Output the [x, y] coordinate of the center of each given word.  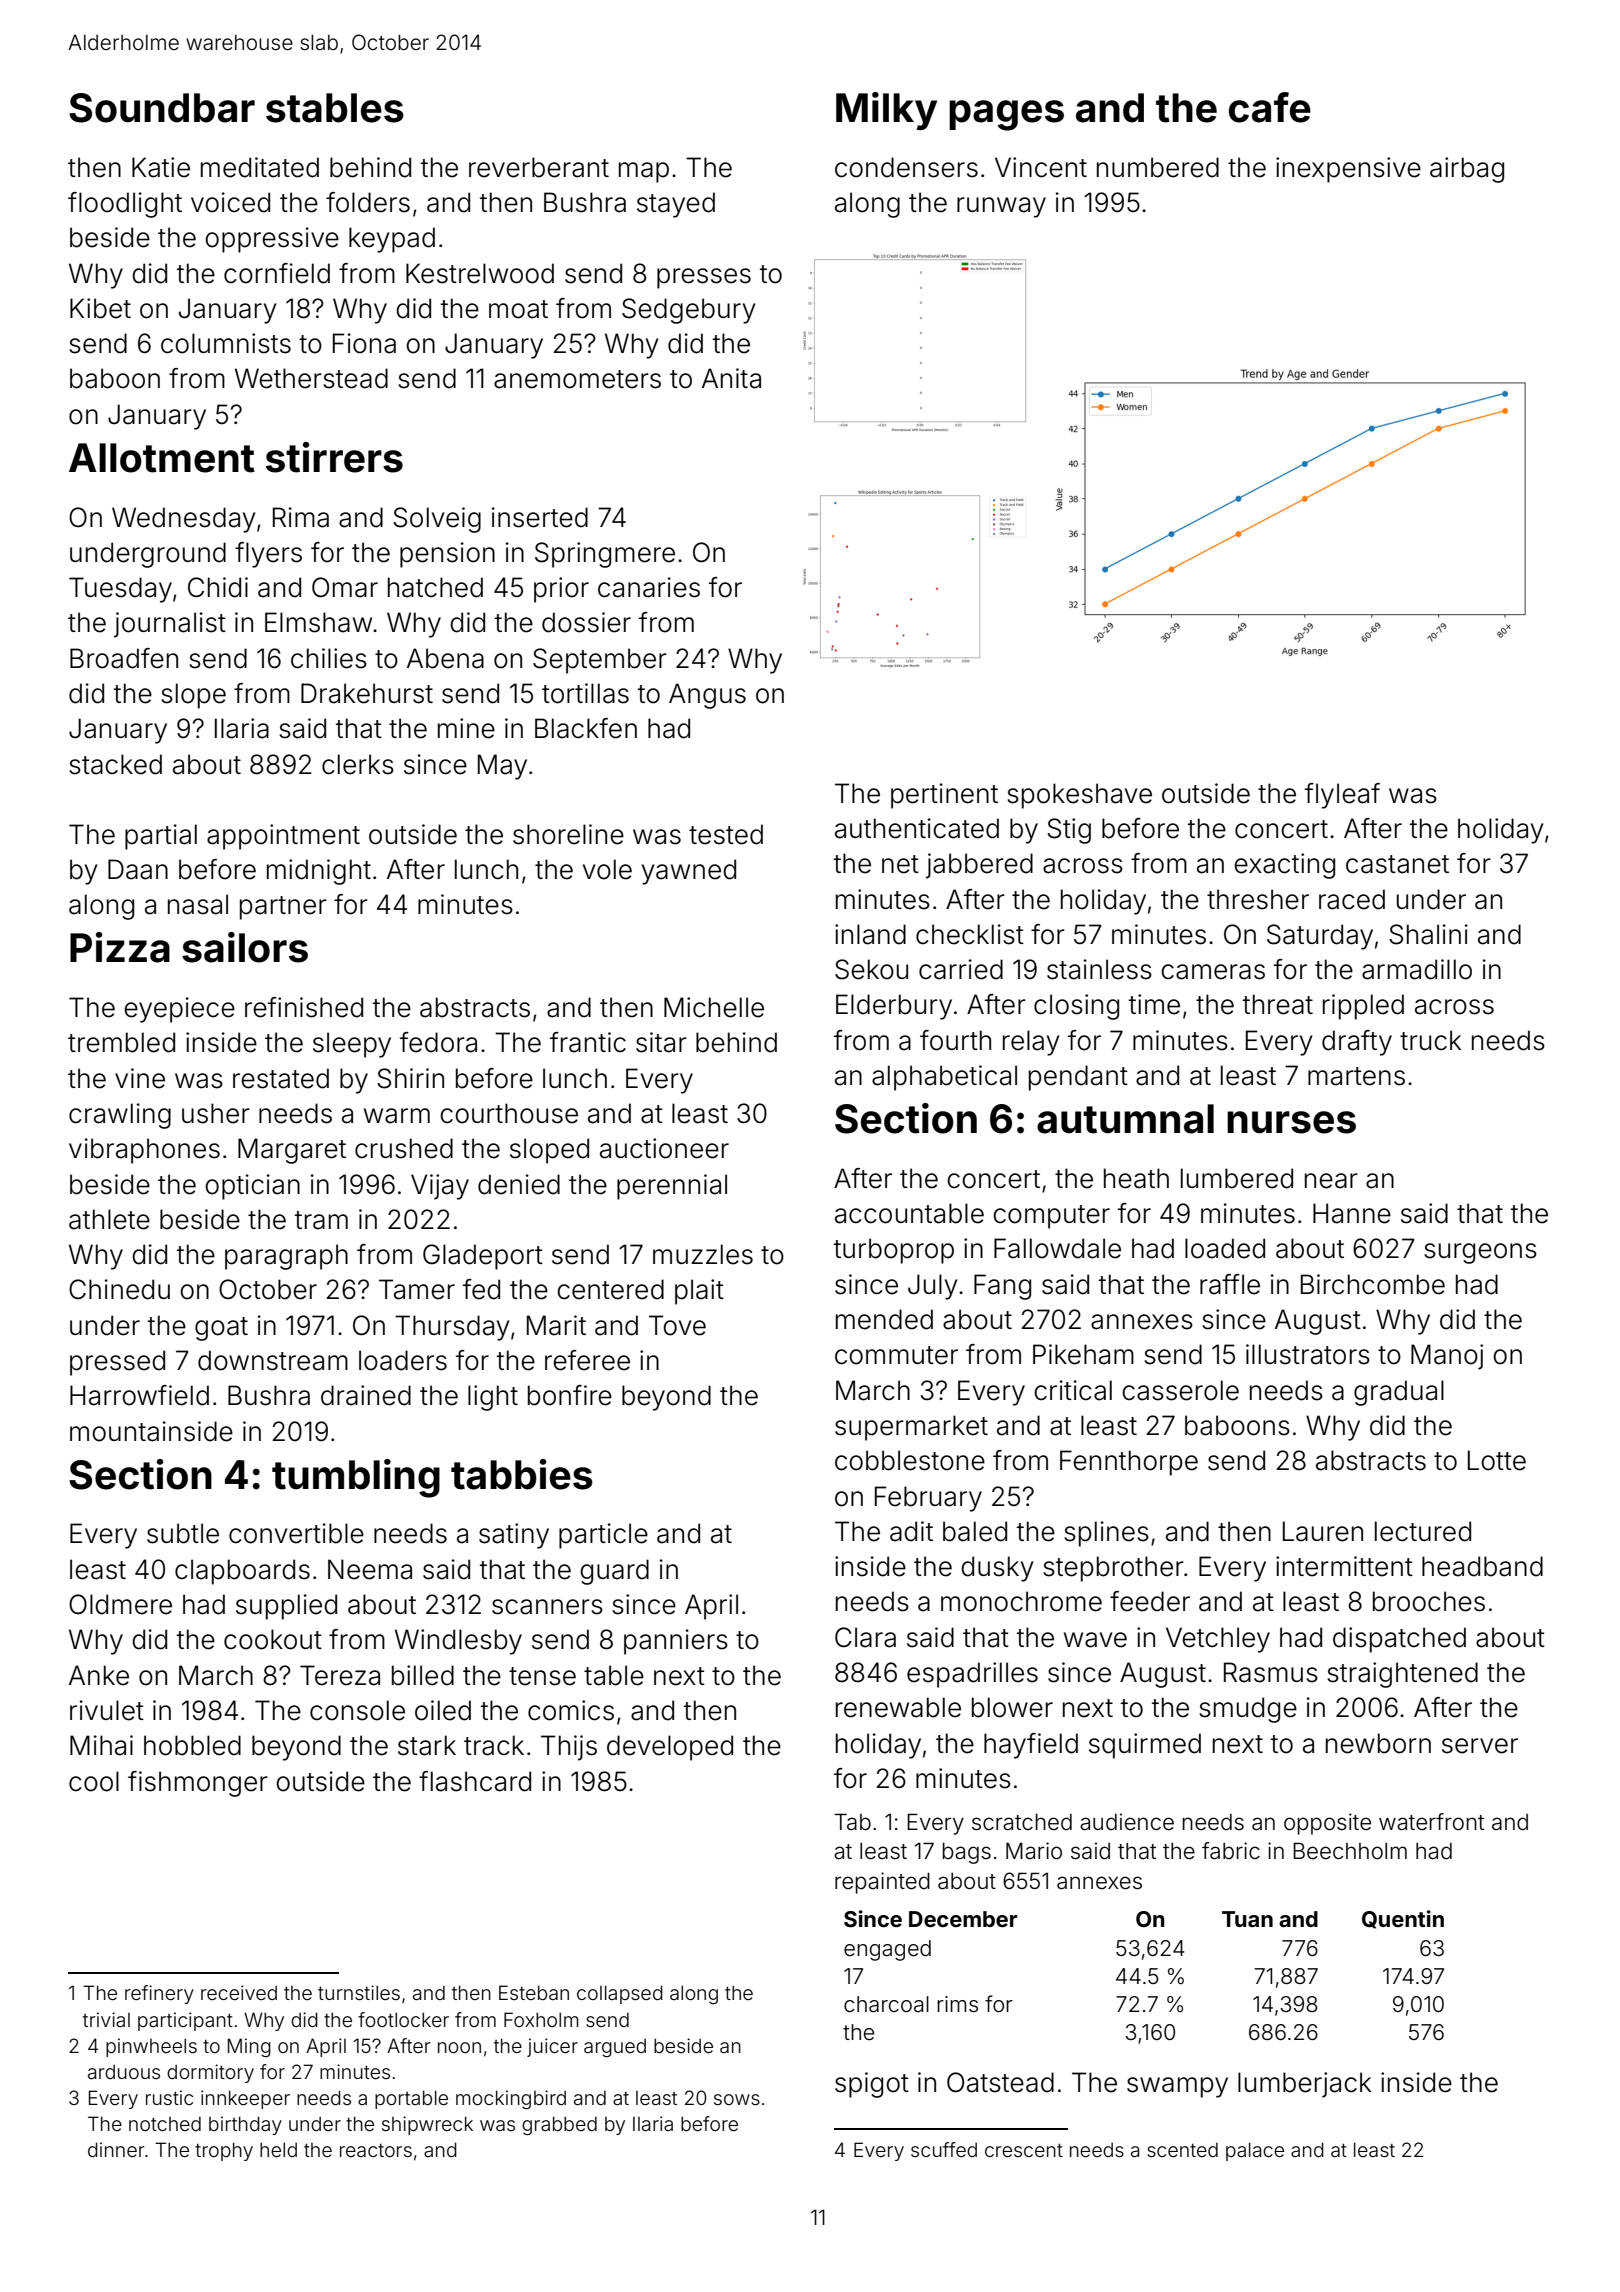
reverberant [539, 167]
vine [140, 1078]
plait [699, 1292]
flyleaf [1342, 796]
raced [1352, 899]
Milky [886, 111]
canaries [649, 587]
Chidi [218, 587]
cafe [1270, 107]
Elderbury [894, 1007]
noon [459, 2047]
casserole [1180, 1390]
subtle [183, 1533]
